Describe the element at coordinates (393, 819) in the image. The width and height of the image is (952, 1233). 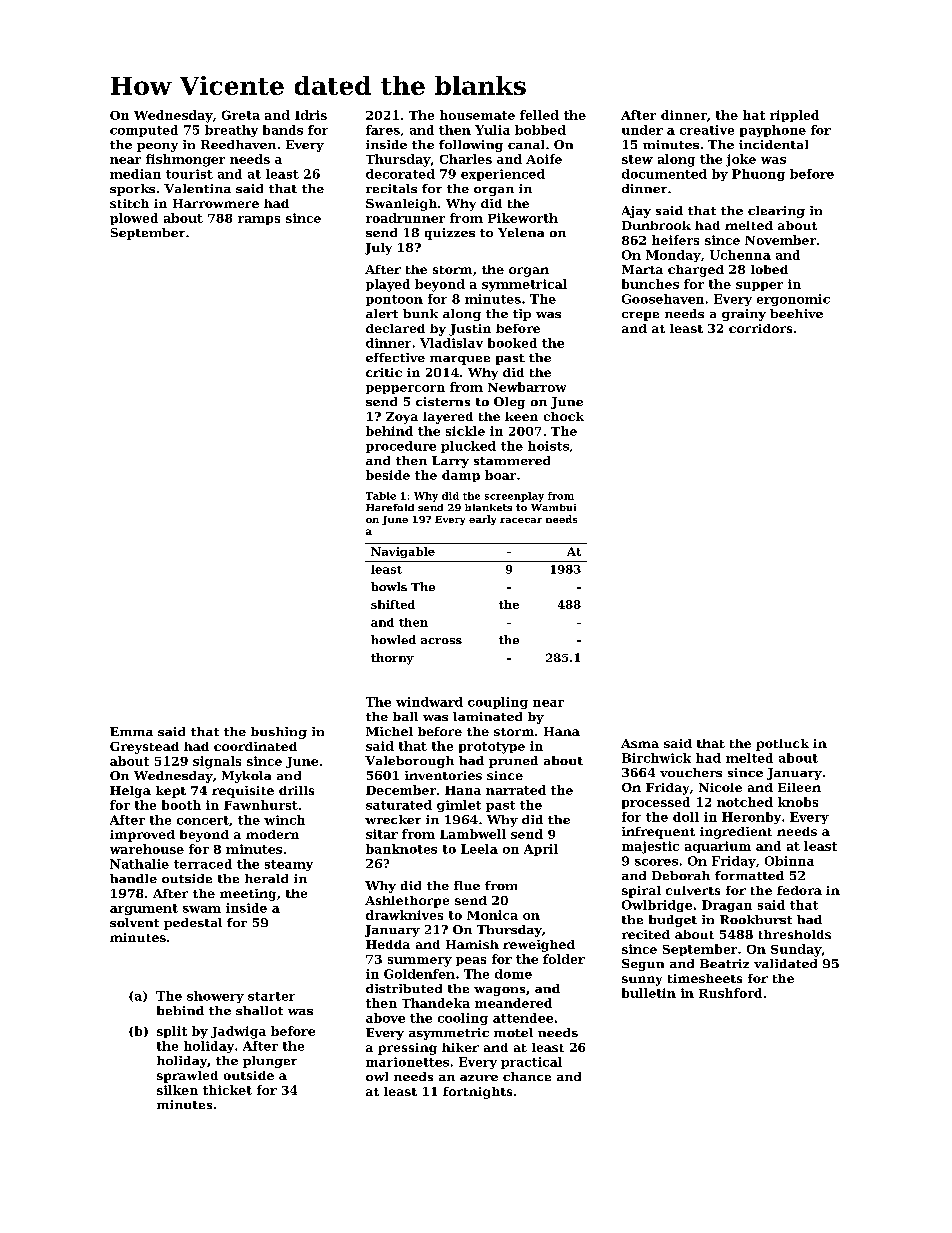
I see `wrecker` at that location.
